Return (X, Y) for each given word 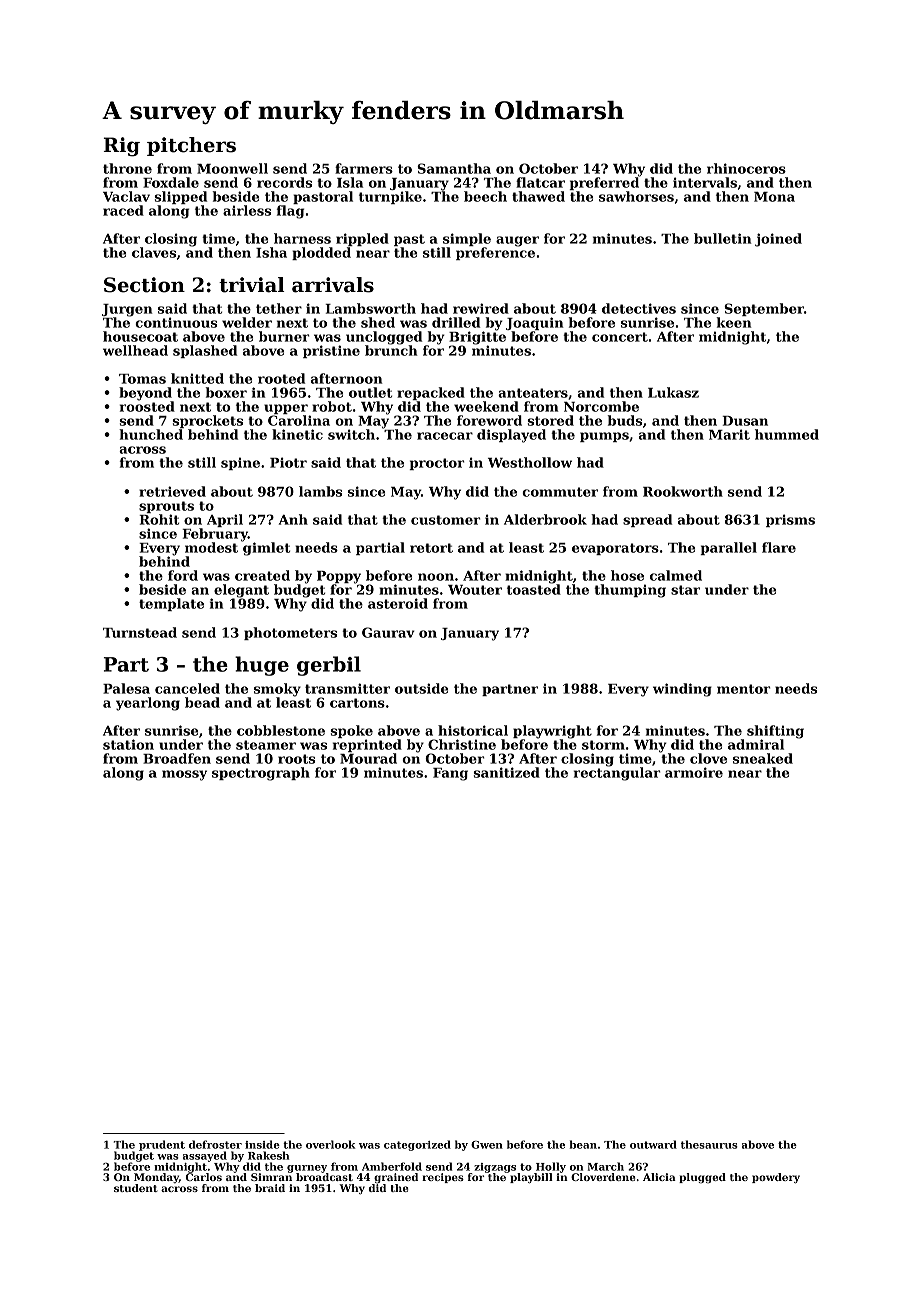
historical (473, 730)
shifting (775, 732)
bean (583, 1144)
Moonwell (232, 168)
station (128, 744)
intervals (705, 182)
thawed (538, 196)
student (136, 1188)
